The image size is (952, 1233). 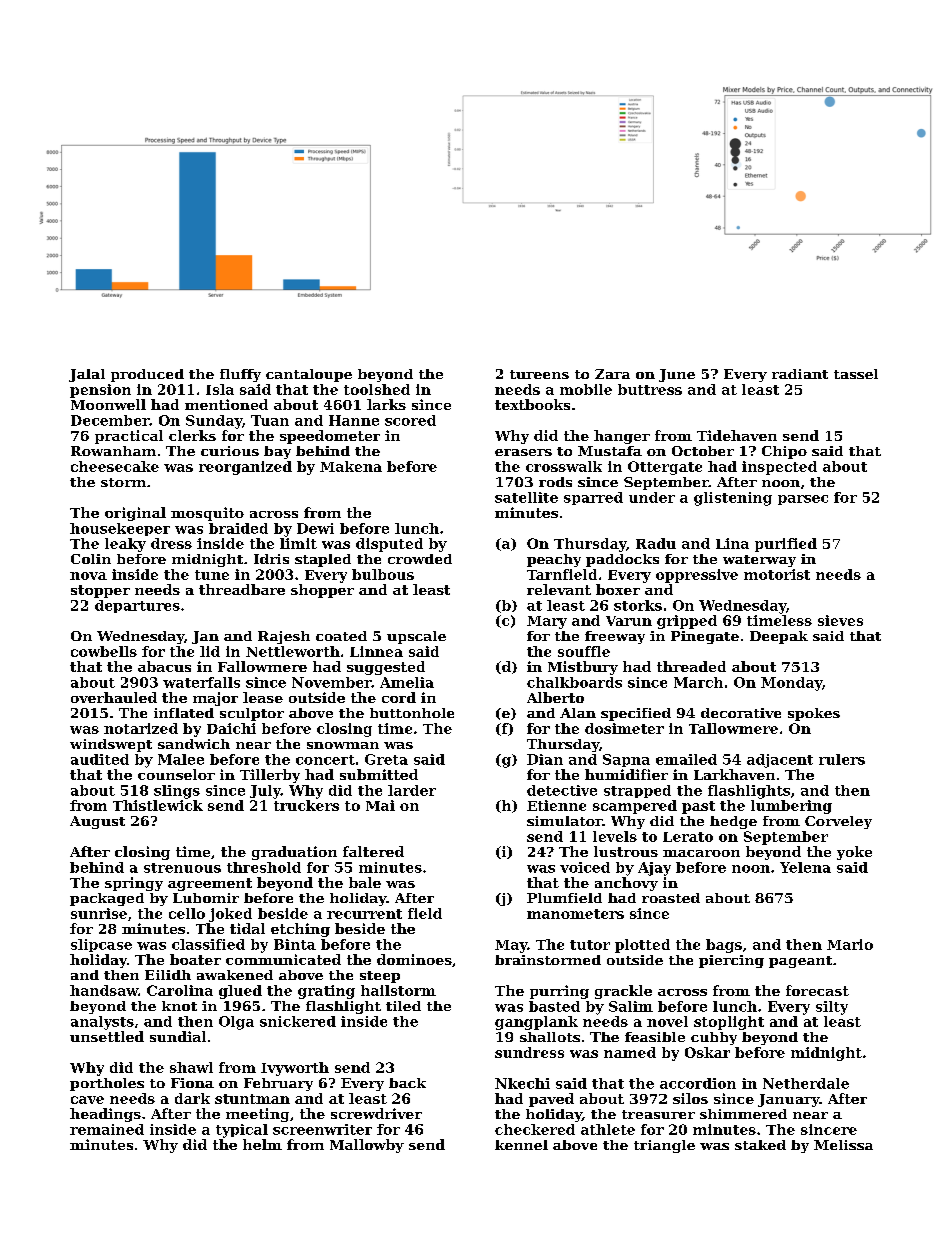 I want to click on remained, so click(x=107, y=1129).
